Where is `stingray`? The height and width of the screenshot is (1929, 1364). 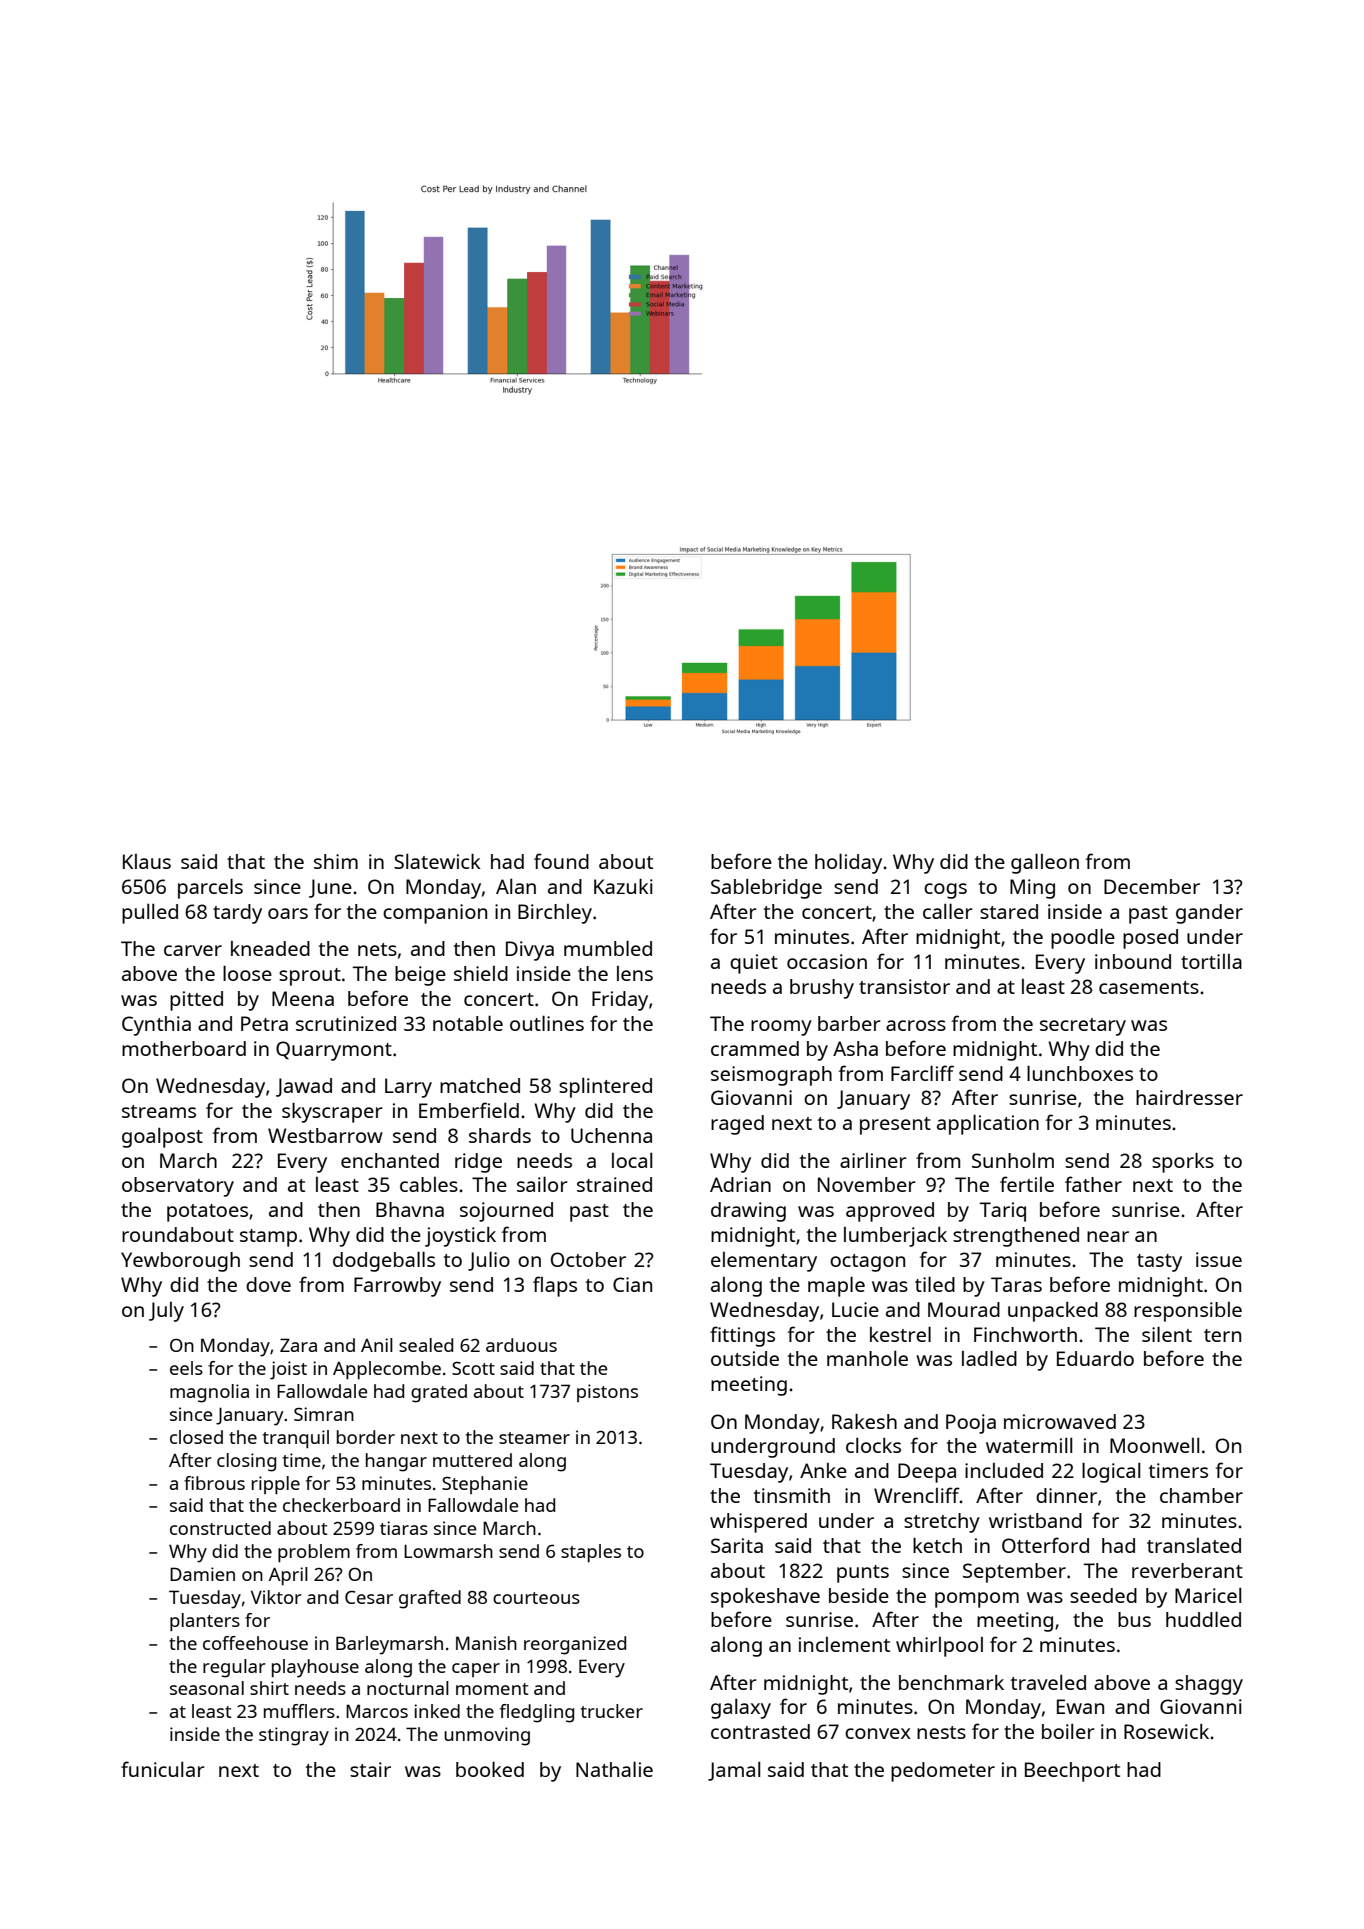 stingray is located at coordinates (294, 1736).
